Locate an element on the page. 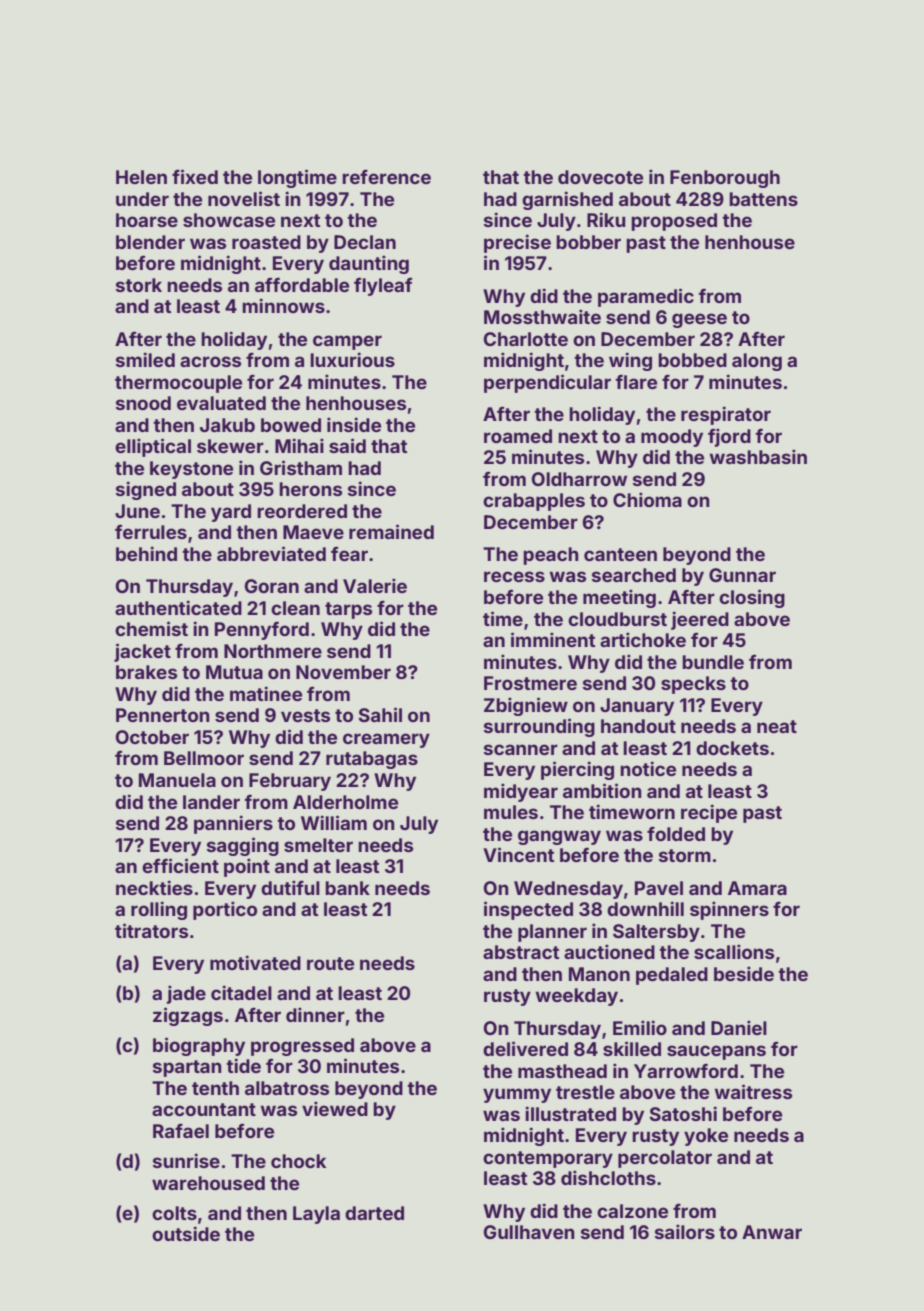  dovecote is located at coordinates (600, 177).
